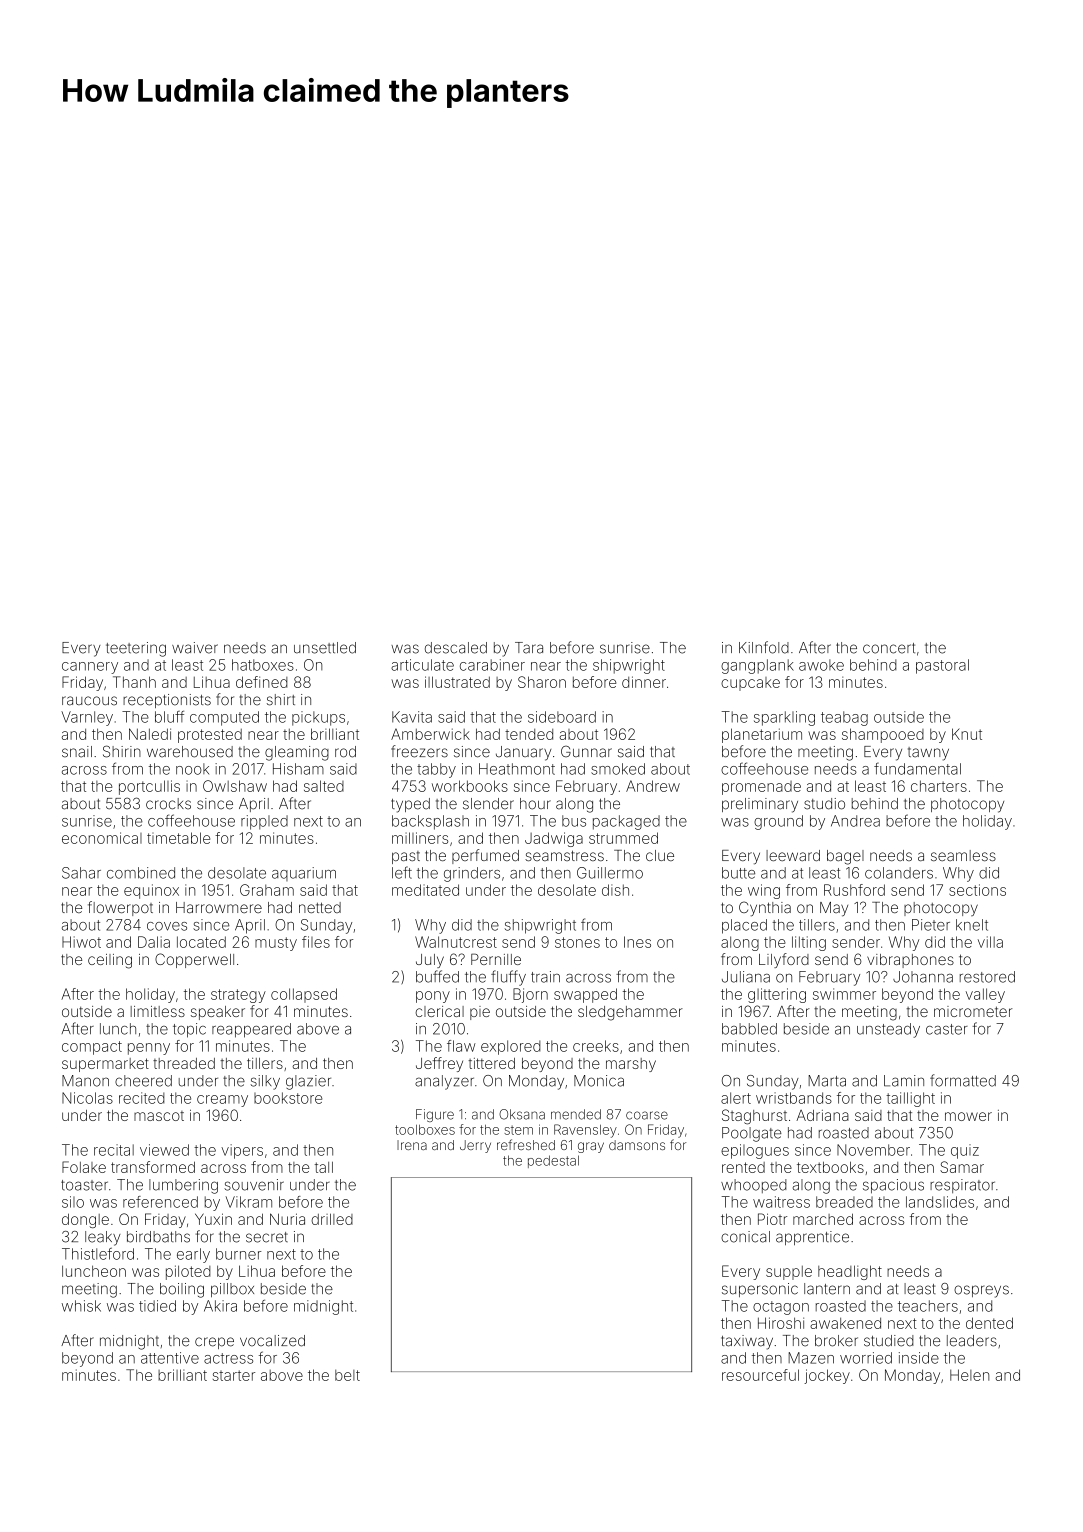 The width and height of the screenshot is (1083, 1532). Describe the element at coordinates (529, 648) in the screenshot. I see `Tara` at that location.
